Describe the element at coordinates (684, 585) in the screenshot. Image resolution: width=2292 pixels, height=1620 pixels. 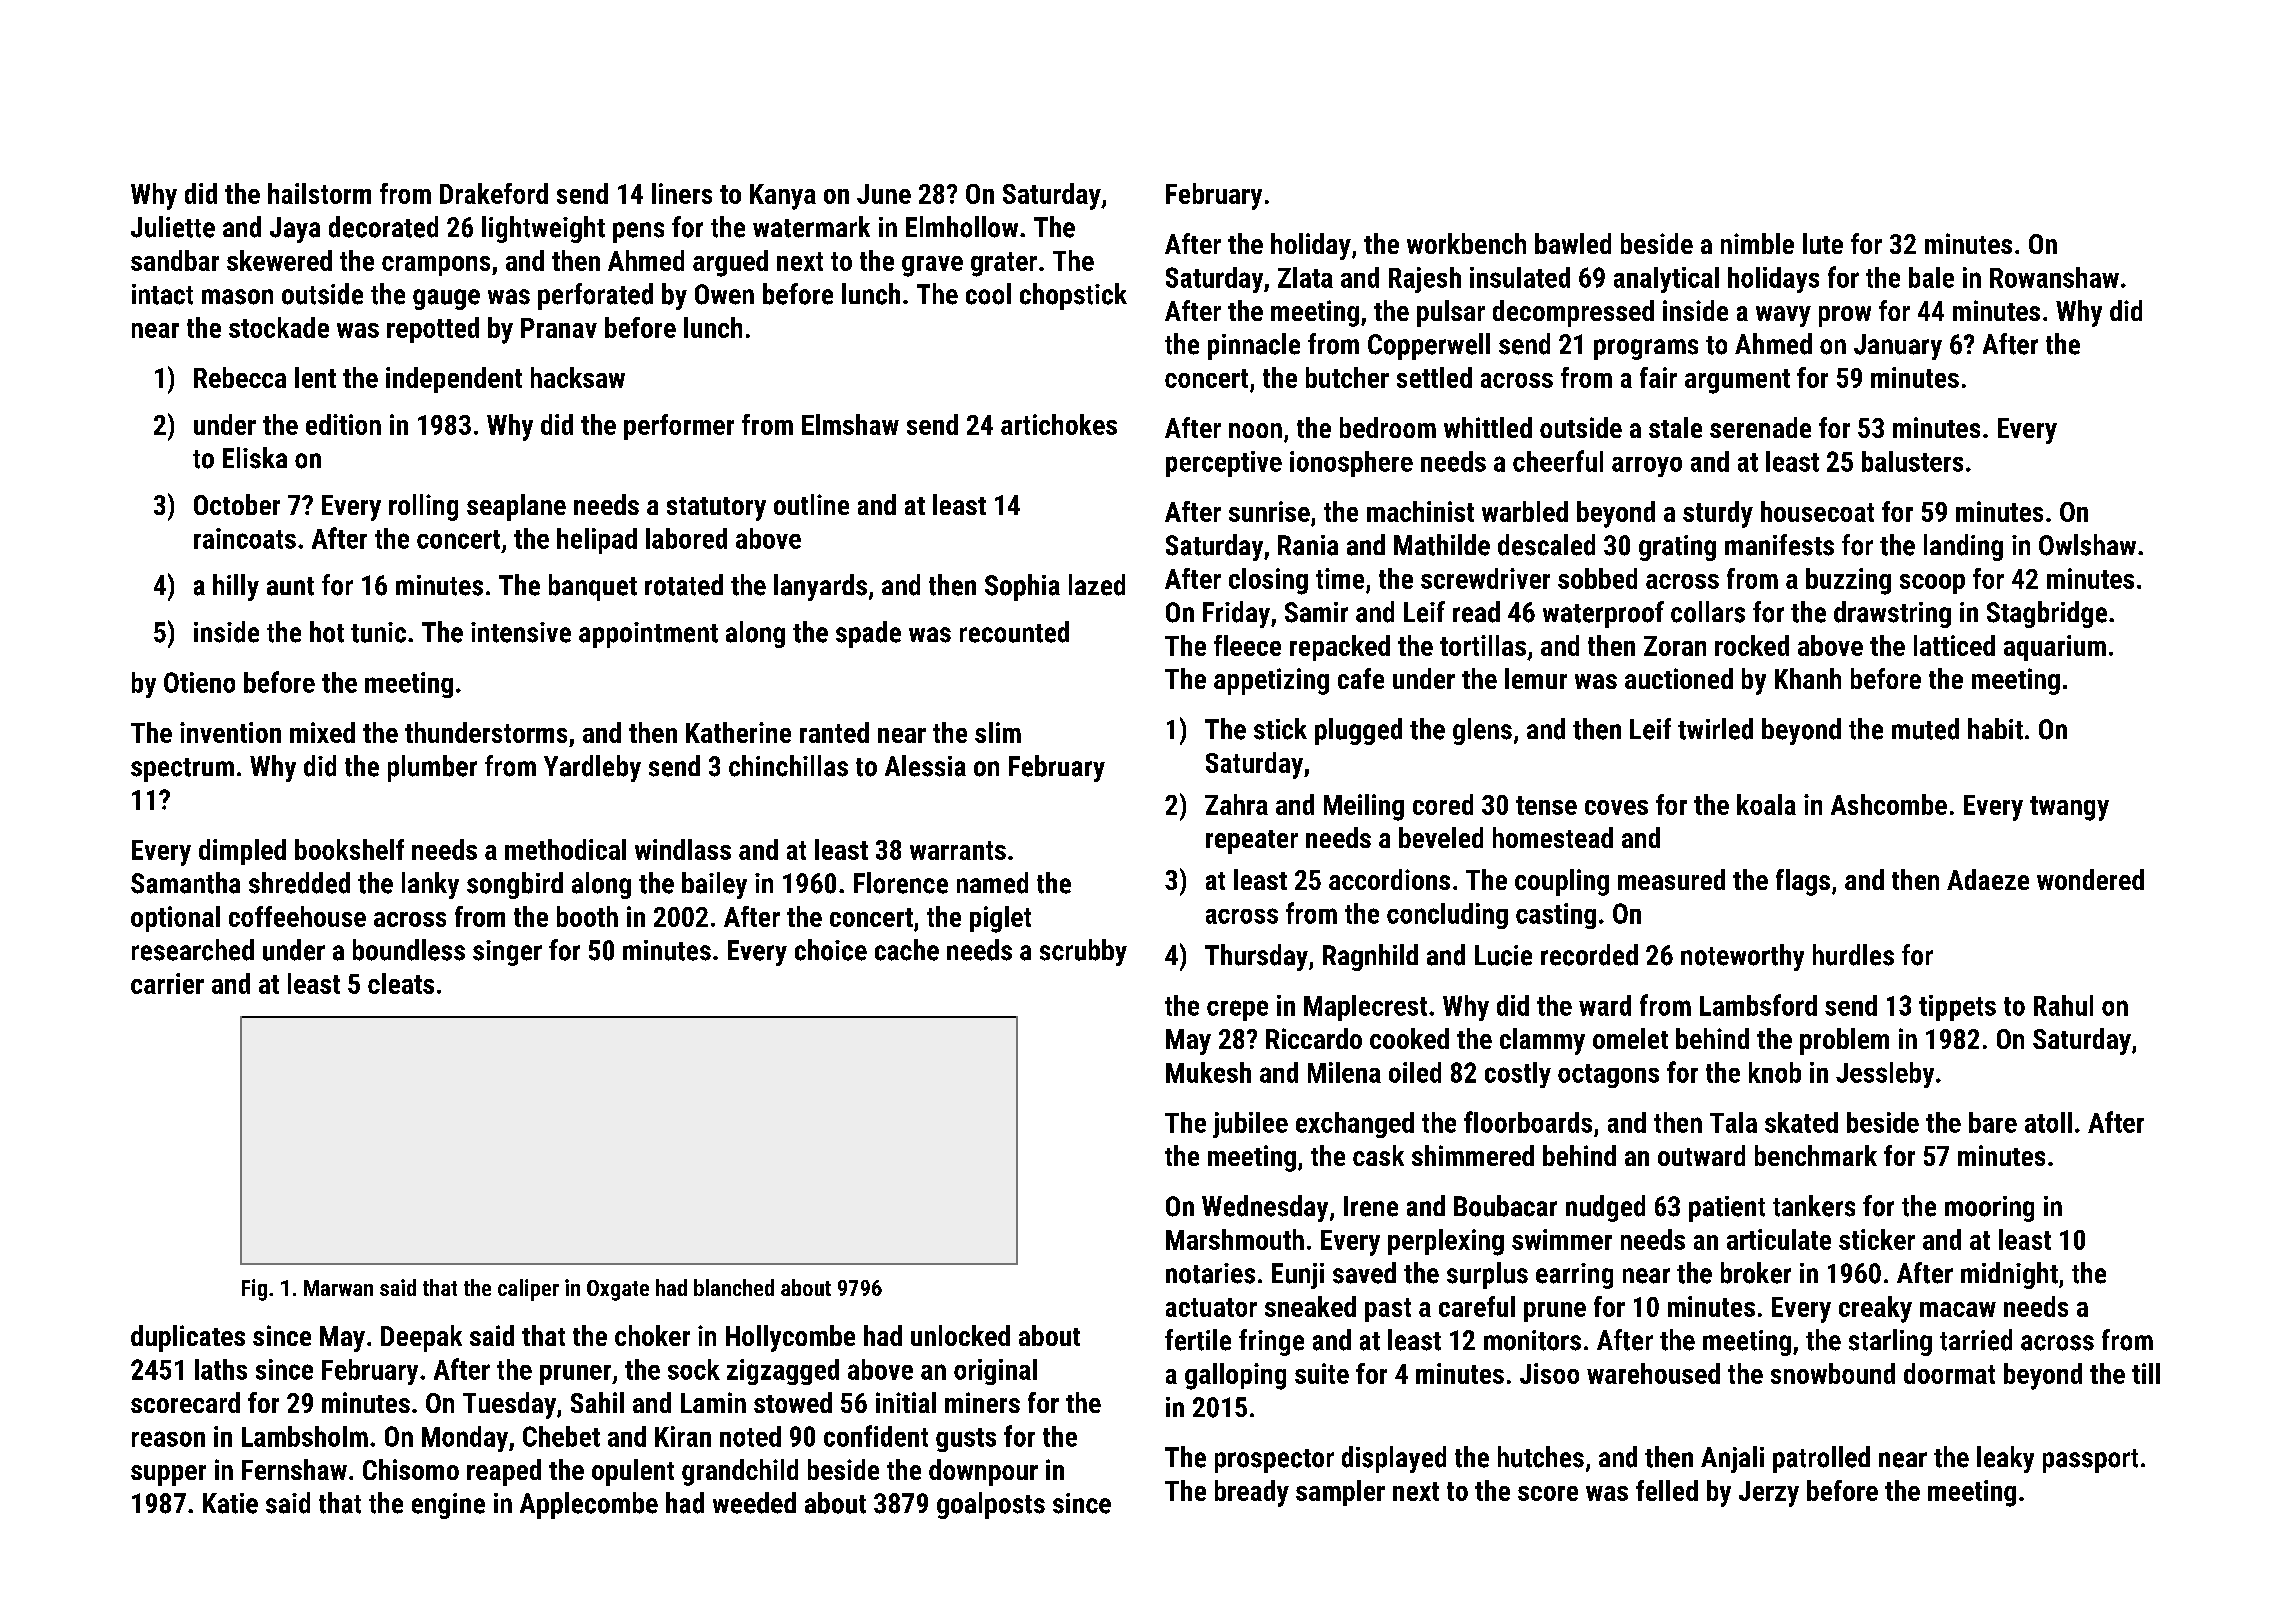
I see `rotated` at that location.
